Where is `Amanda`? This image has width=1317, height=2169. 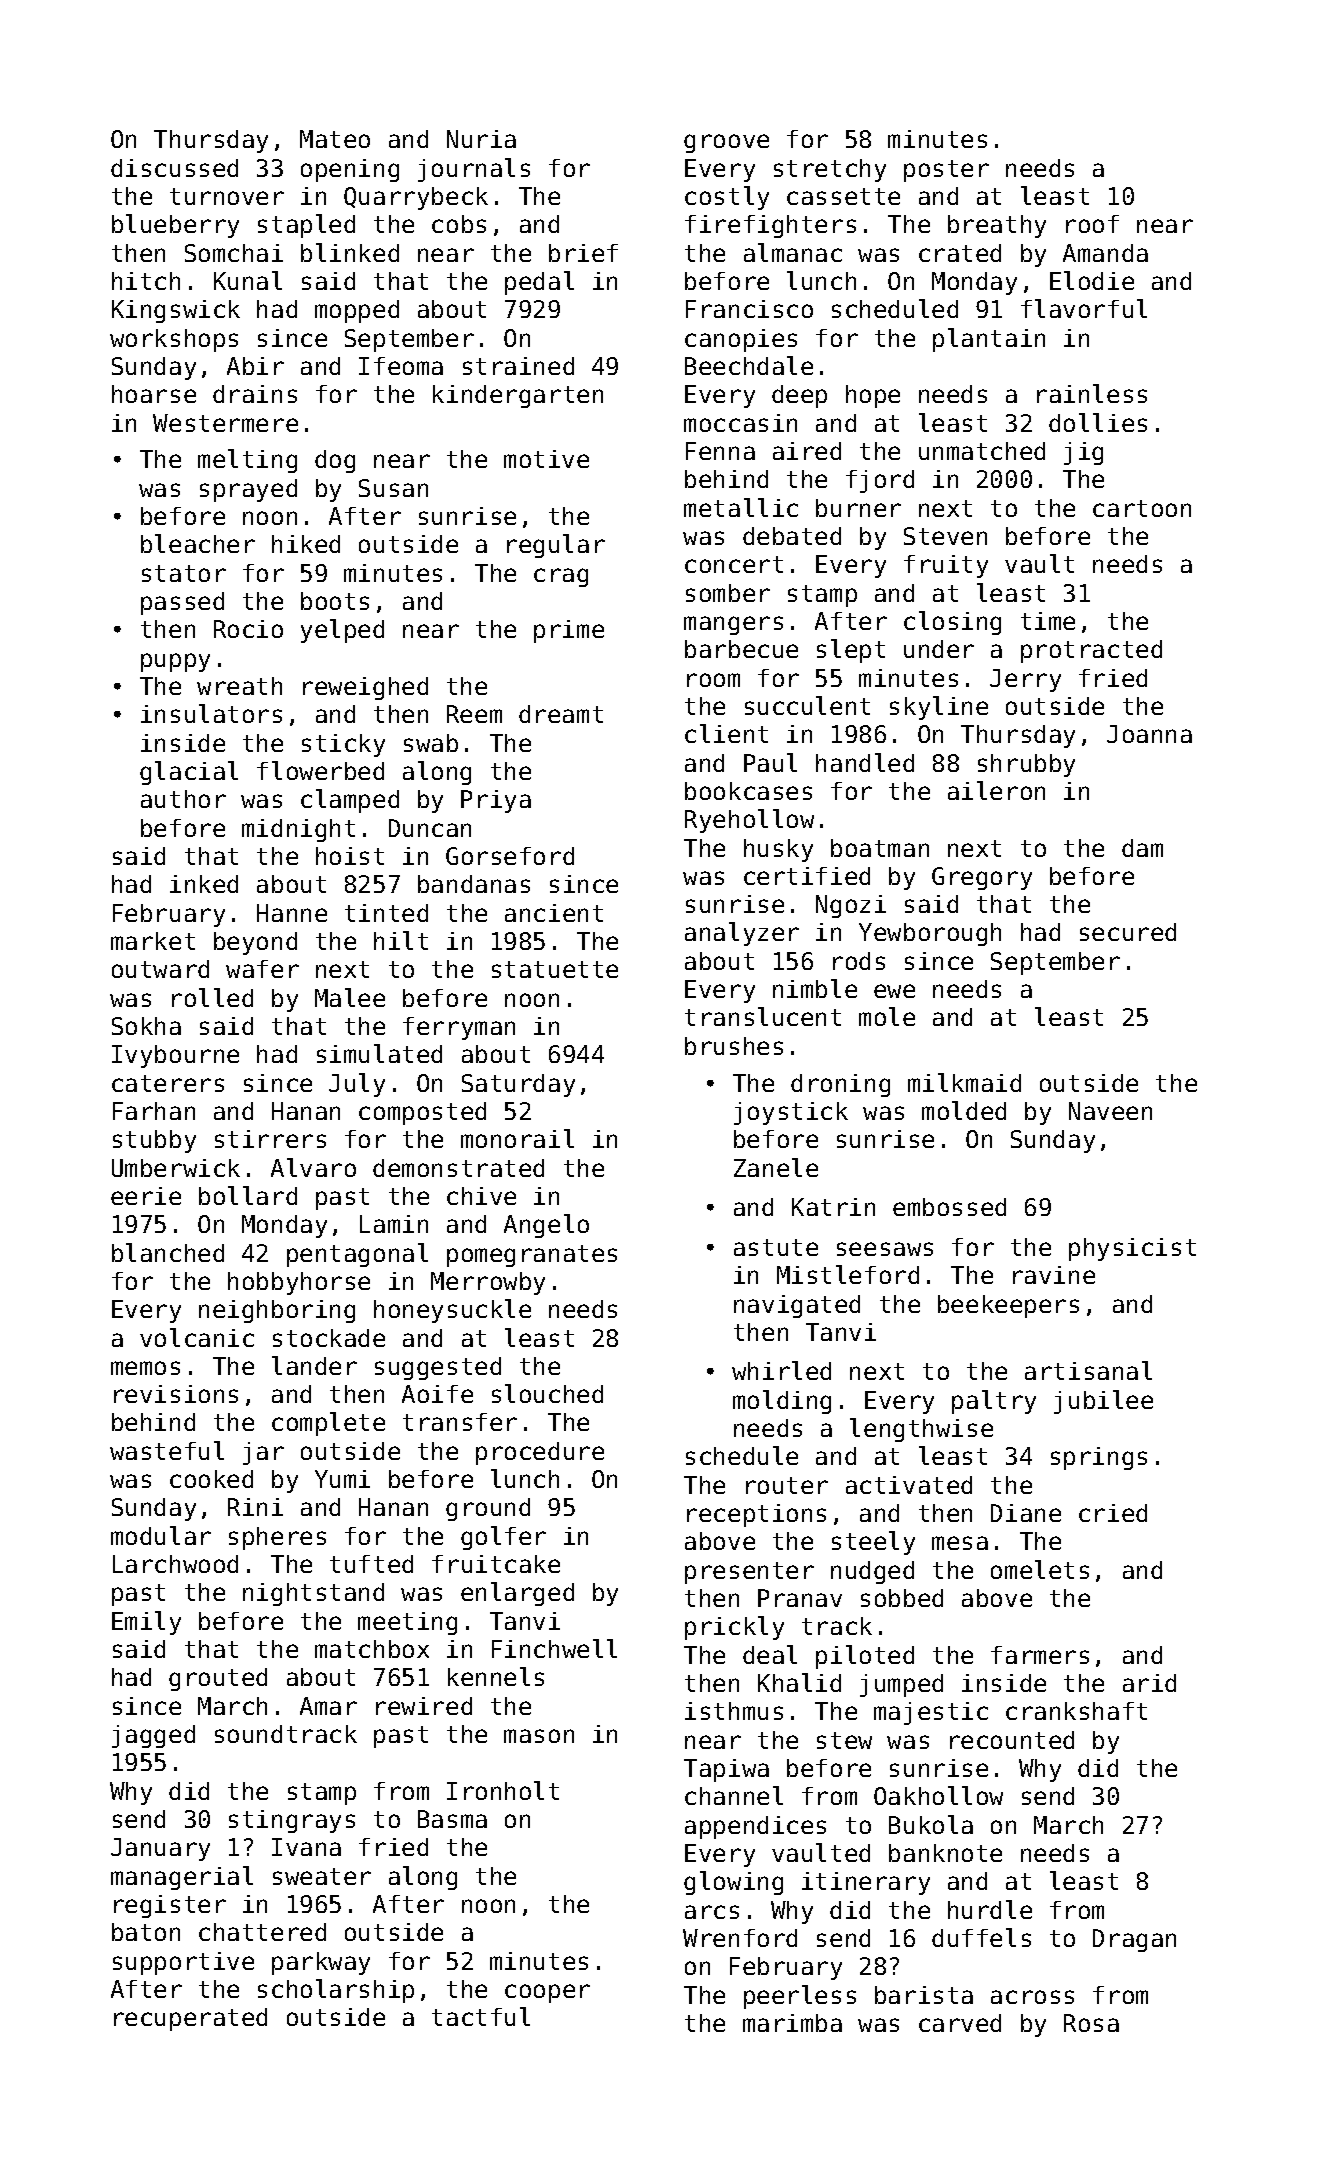
Amanda is located at coordinates (1105, 253).
